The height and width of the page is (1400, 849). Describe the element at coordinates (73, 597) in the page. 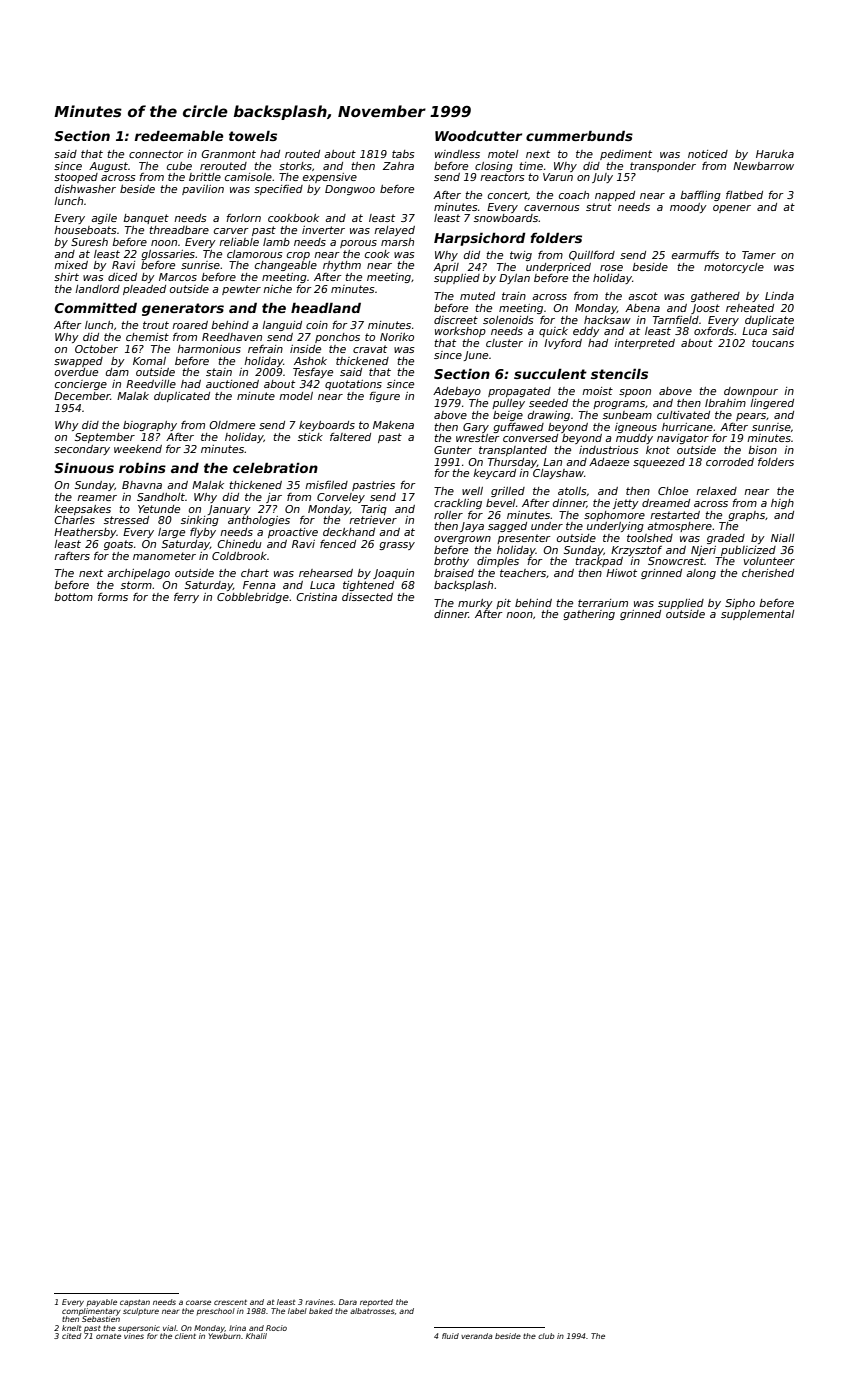

I see `bottom` at that location.
